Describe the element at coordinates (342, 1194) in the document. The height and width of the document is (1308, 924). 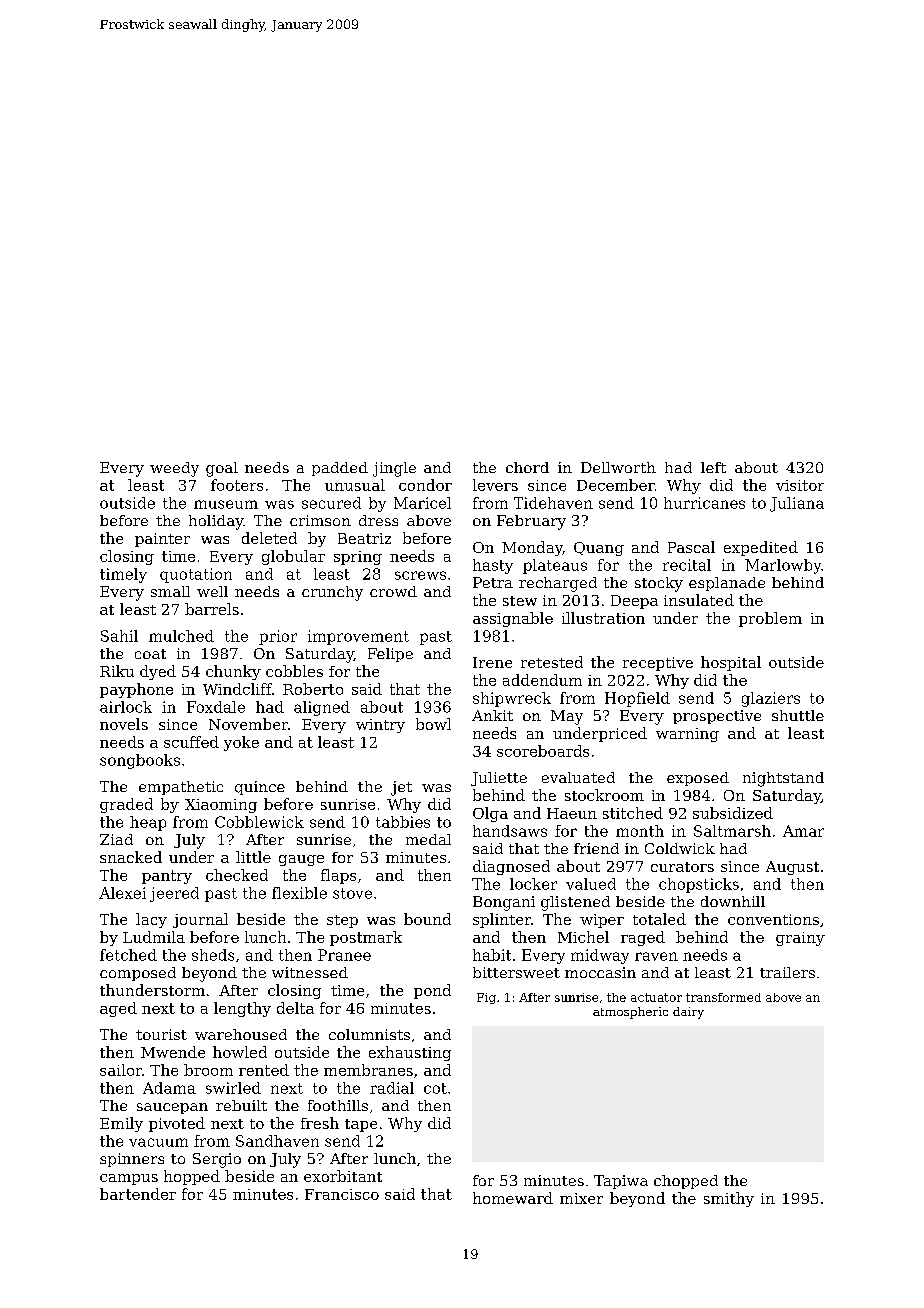
I see `Francisco` at that location.
